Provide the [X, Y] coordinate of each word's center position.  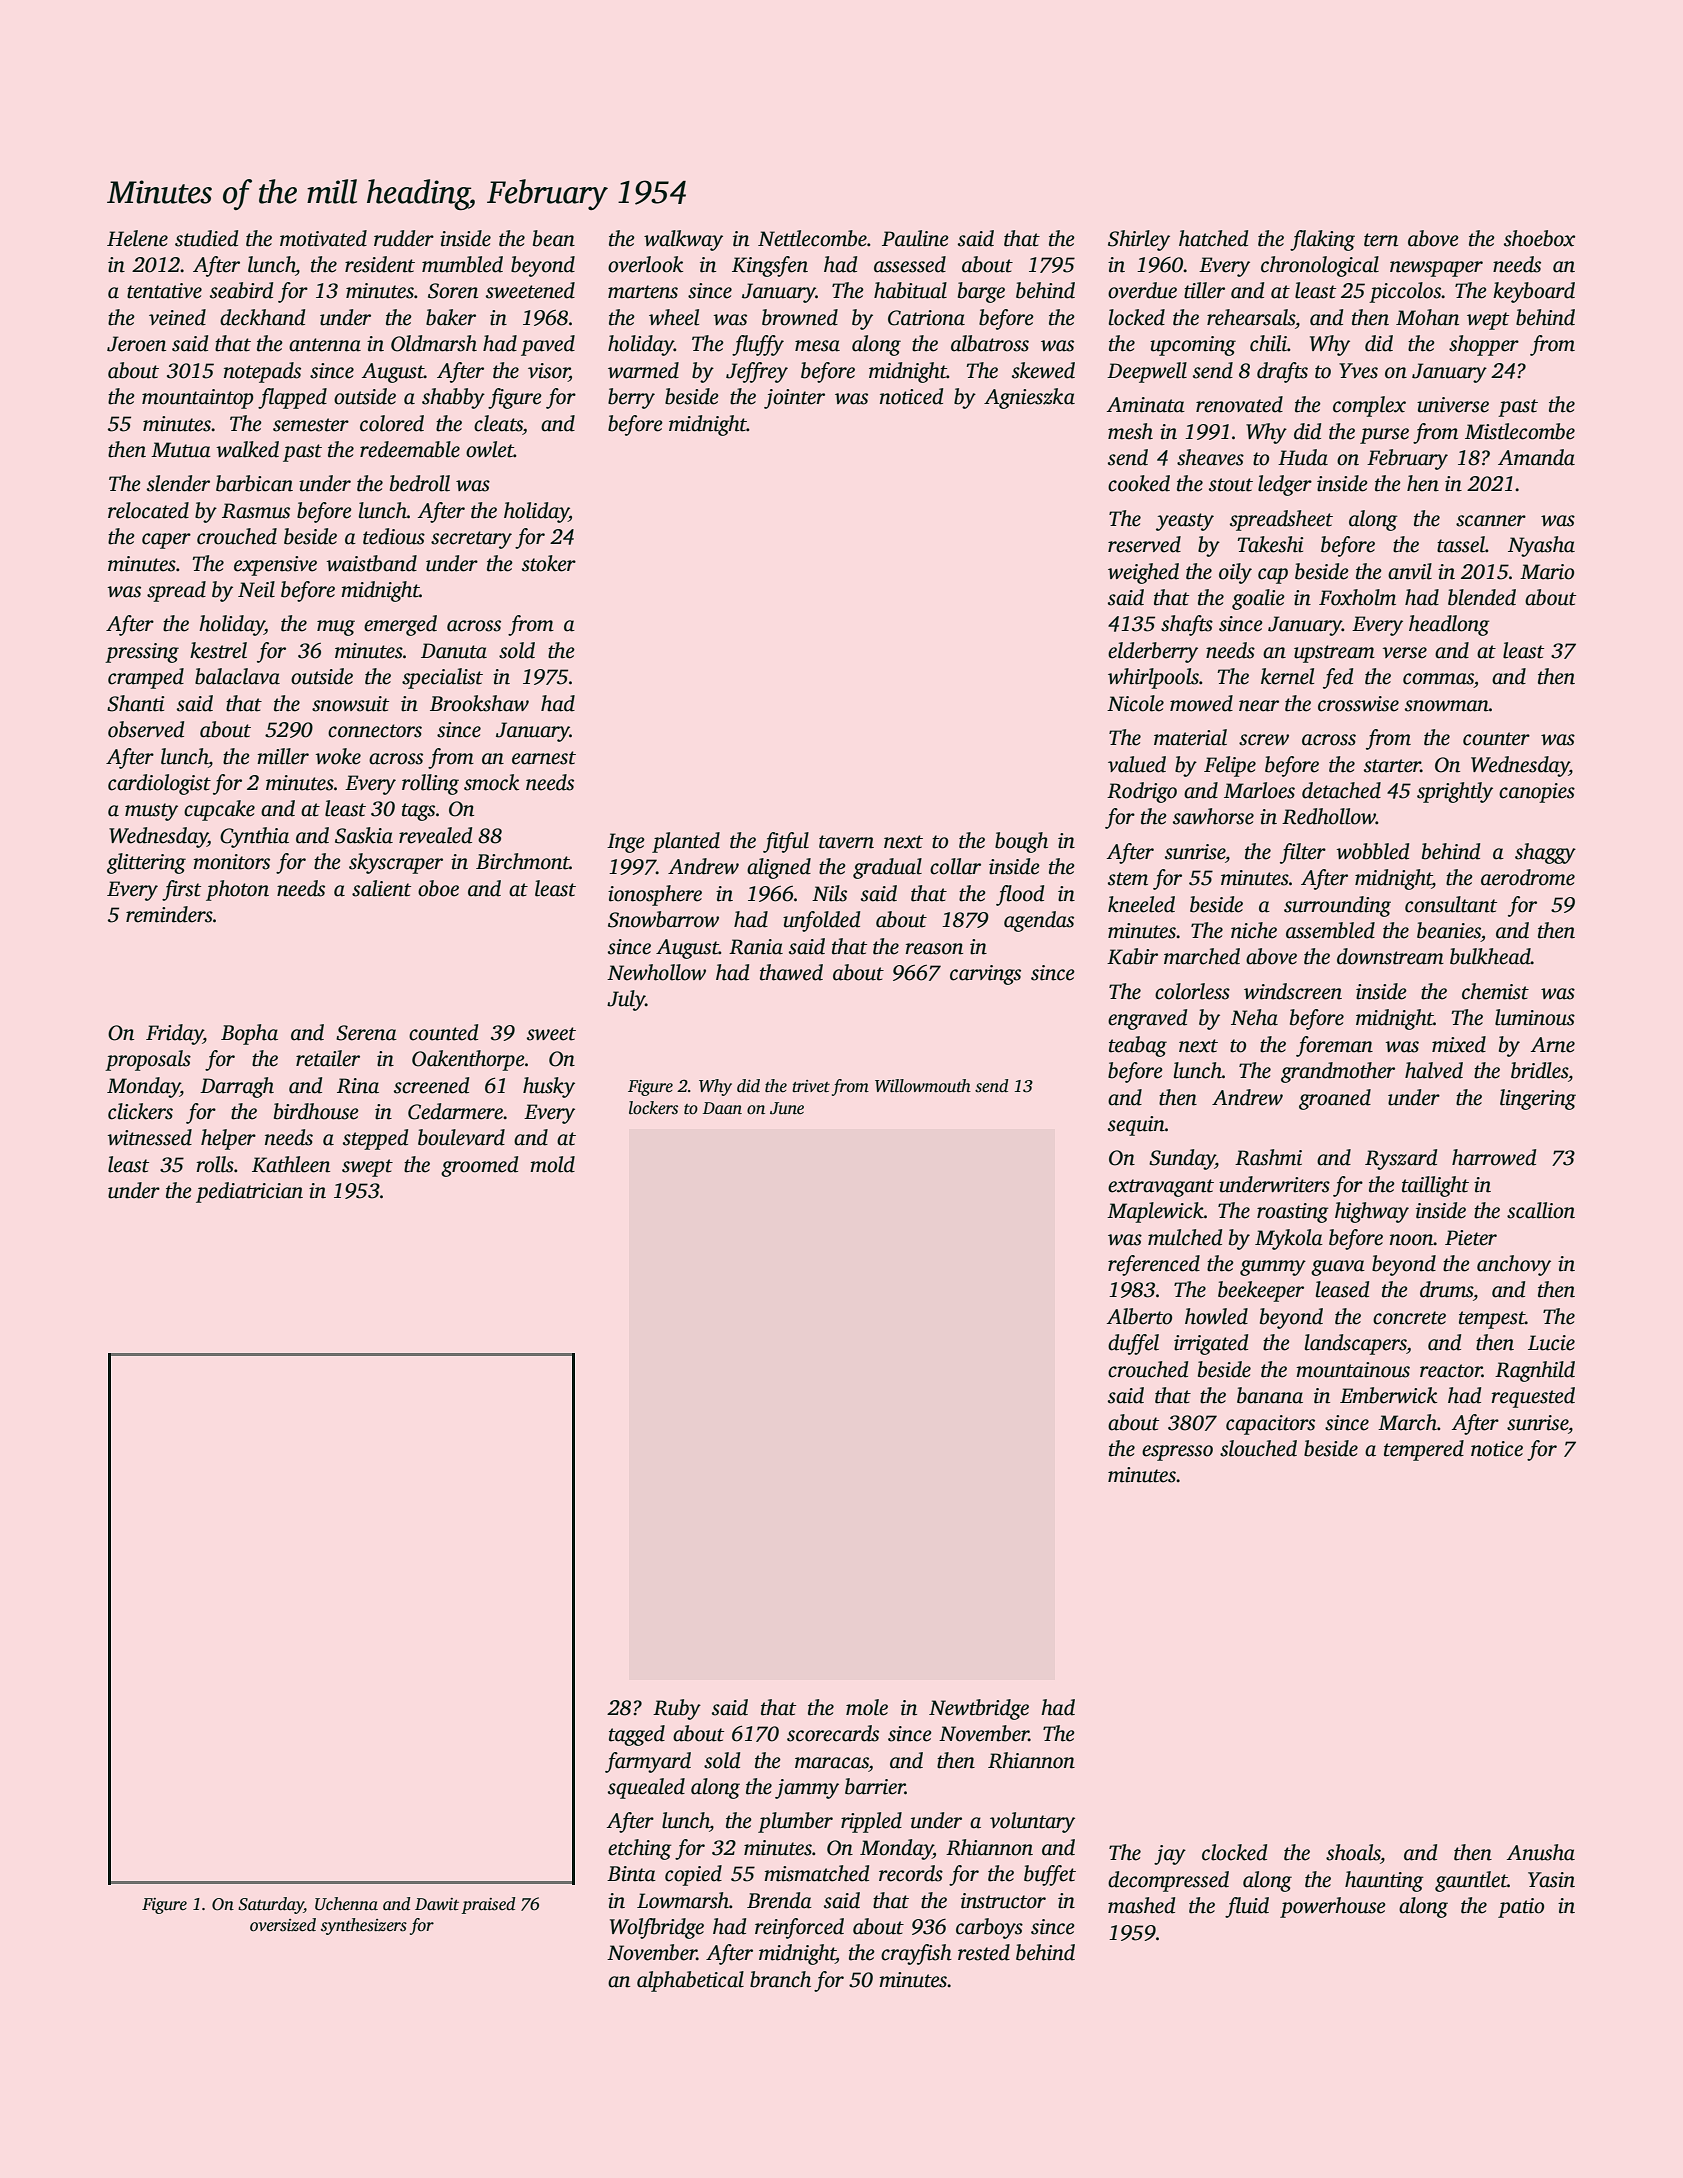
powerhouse [1333, 1907]
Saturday [271, 1905]
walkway [683, 240]
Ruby [677, 1709]
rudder [404, 238]
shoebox [1539, 238]
